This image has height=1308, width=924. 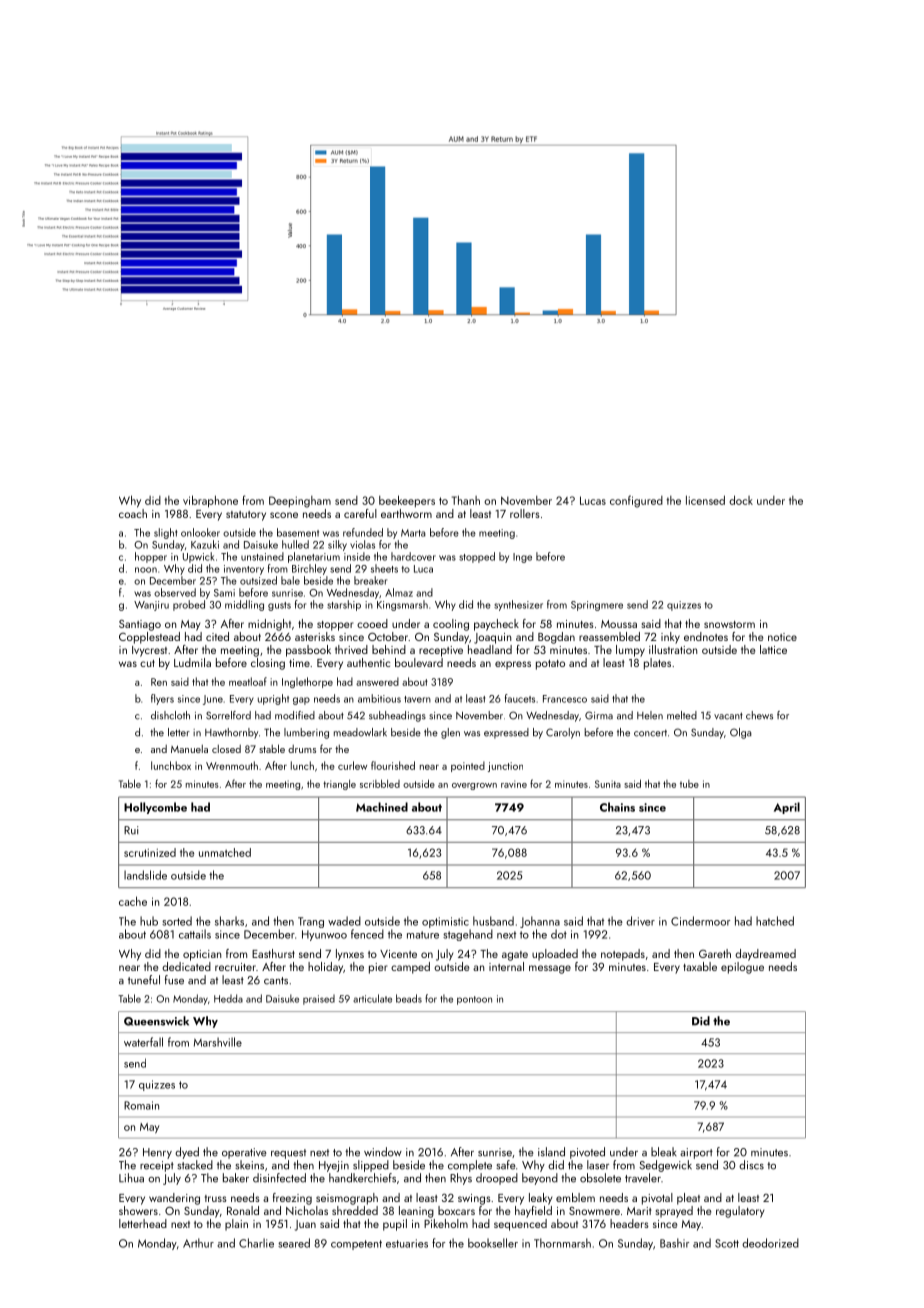 What do you see at coordinates (689, 784) in the image?
I see `tube` at bounding box center [689, 784].
